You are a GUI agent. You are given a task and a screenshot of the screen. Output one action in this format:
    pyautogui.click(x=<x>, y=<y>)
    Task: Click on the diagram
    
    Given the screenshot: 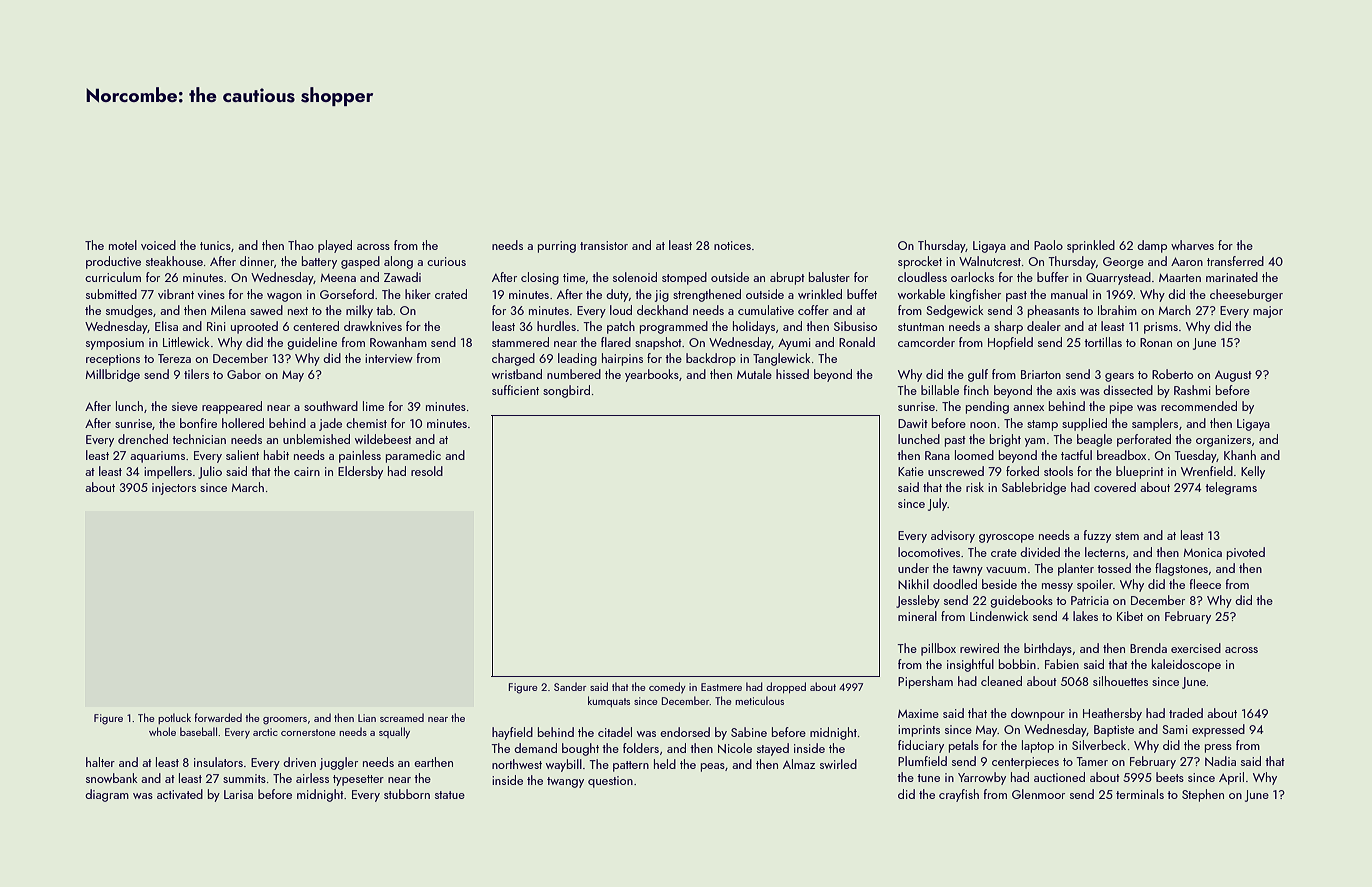 What is the action you would take?
    pyautogui.click(x=107, y=795)
